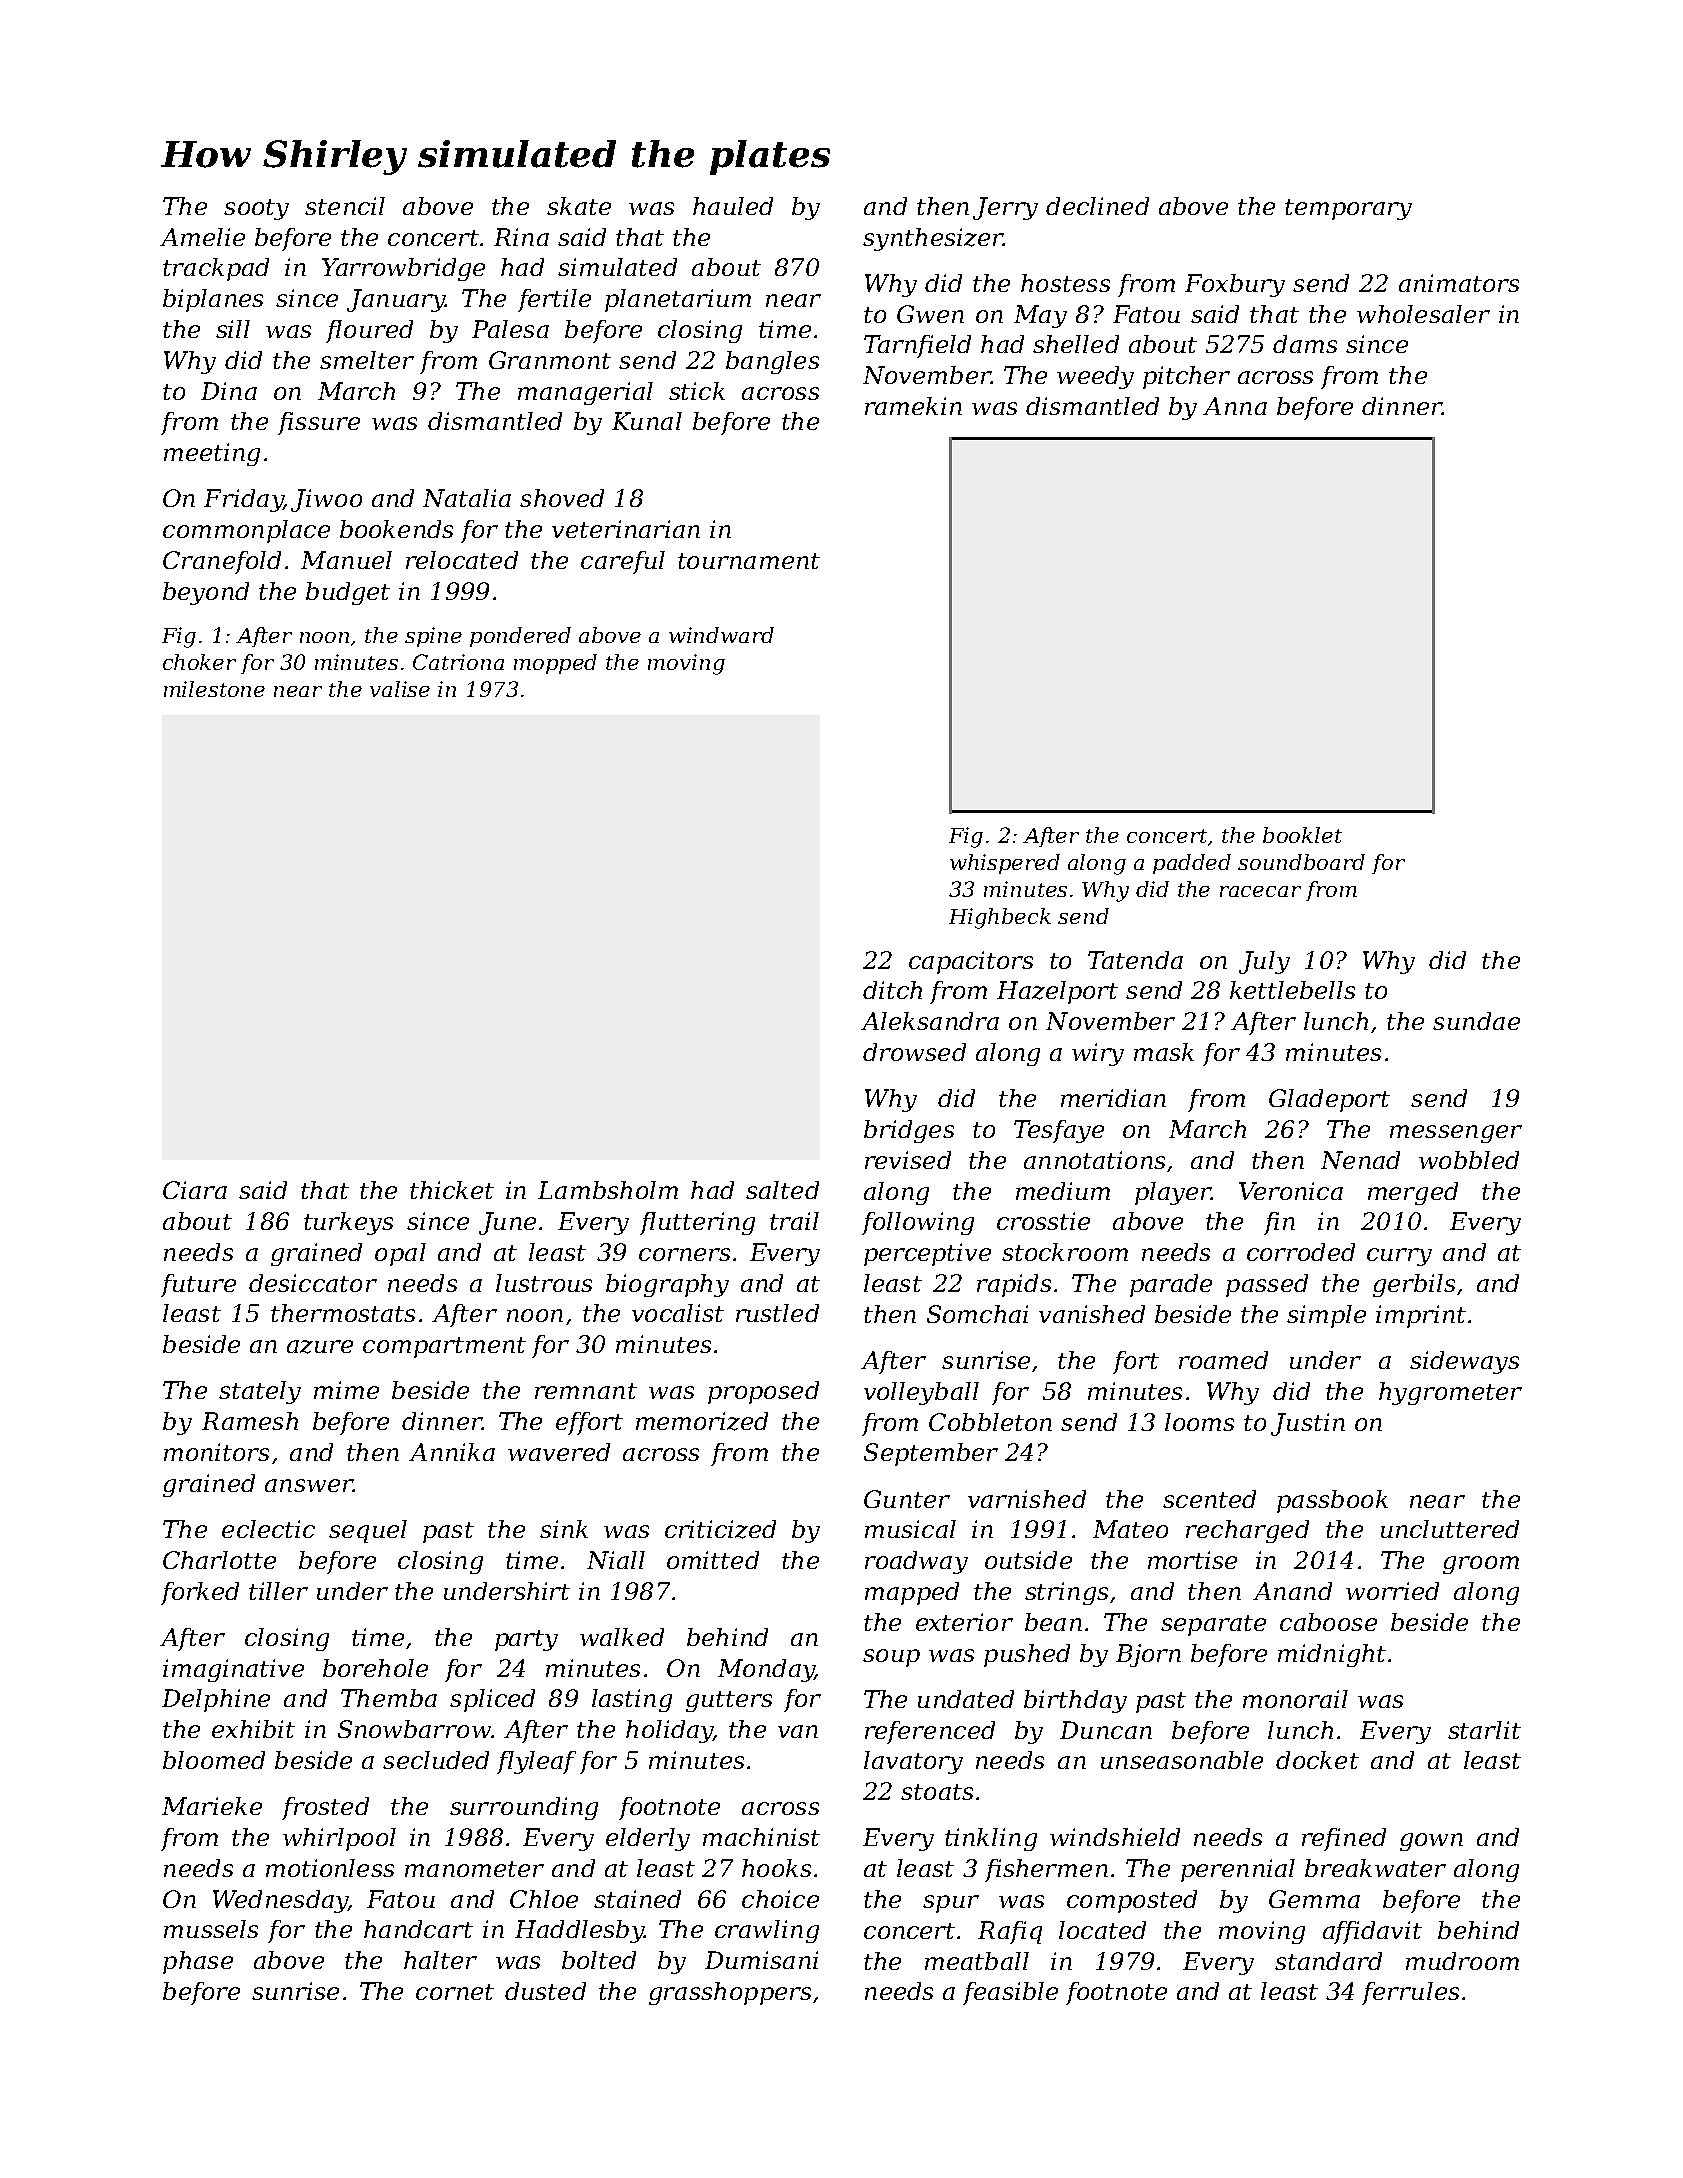 Image resolution: width=1683 pixels, height=2178 pixels. I want to click on thicket, so click(452, 1190).
